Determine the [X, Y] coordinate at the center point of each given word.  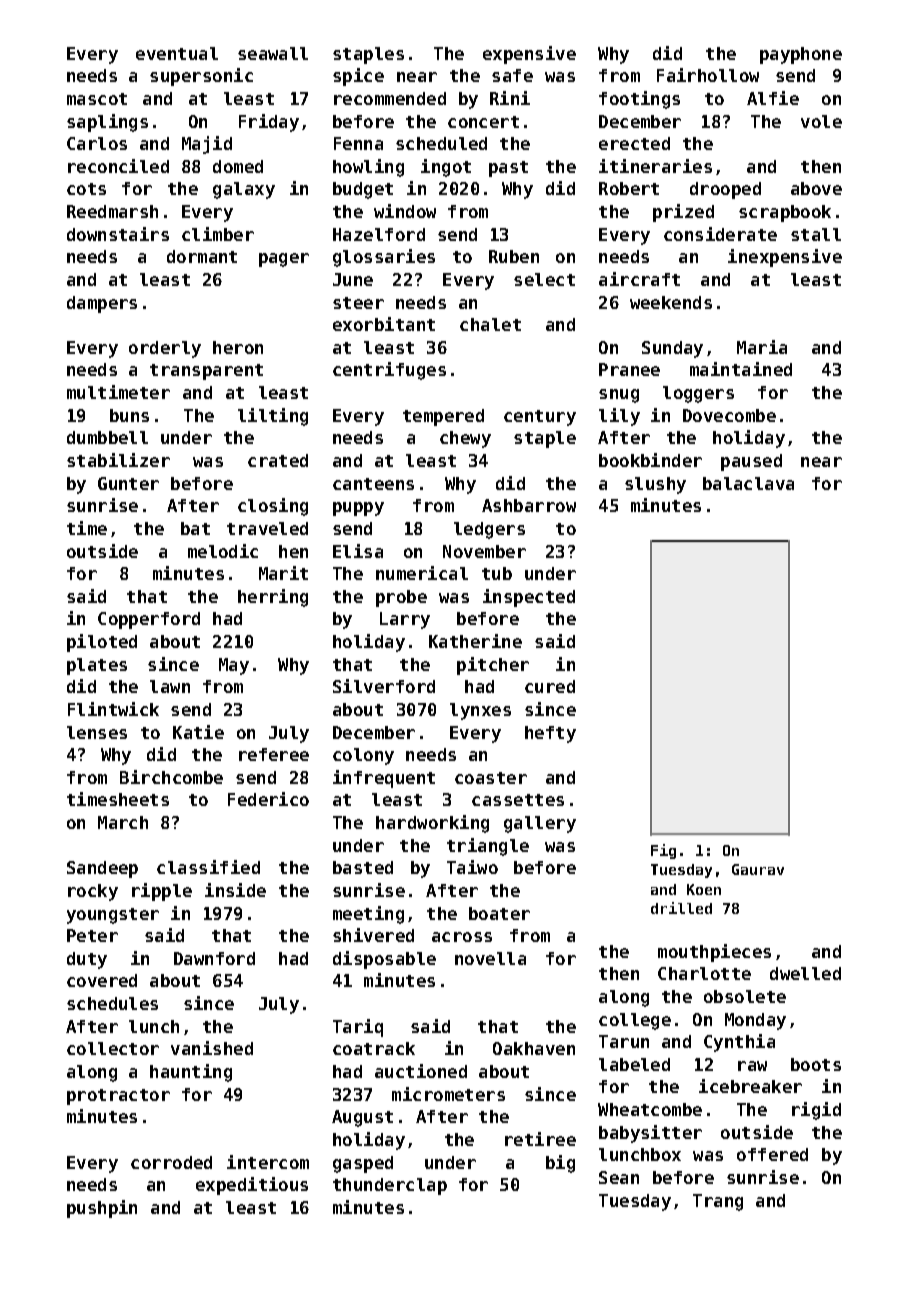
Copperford [149, 620]
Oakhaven [534, 1048]
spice [358, 77]
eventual [177, 53]
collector [113, 1048]
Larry [405, 620]
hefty [550, 734]
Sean [619, 1177]
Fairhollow [708, 75]
